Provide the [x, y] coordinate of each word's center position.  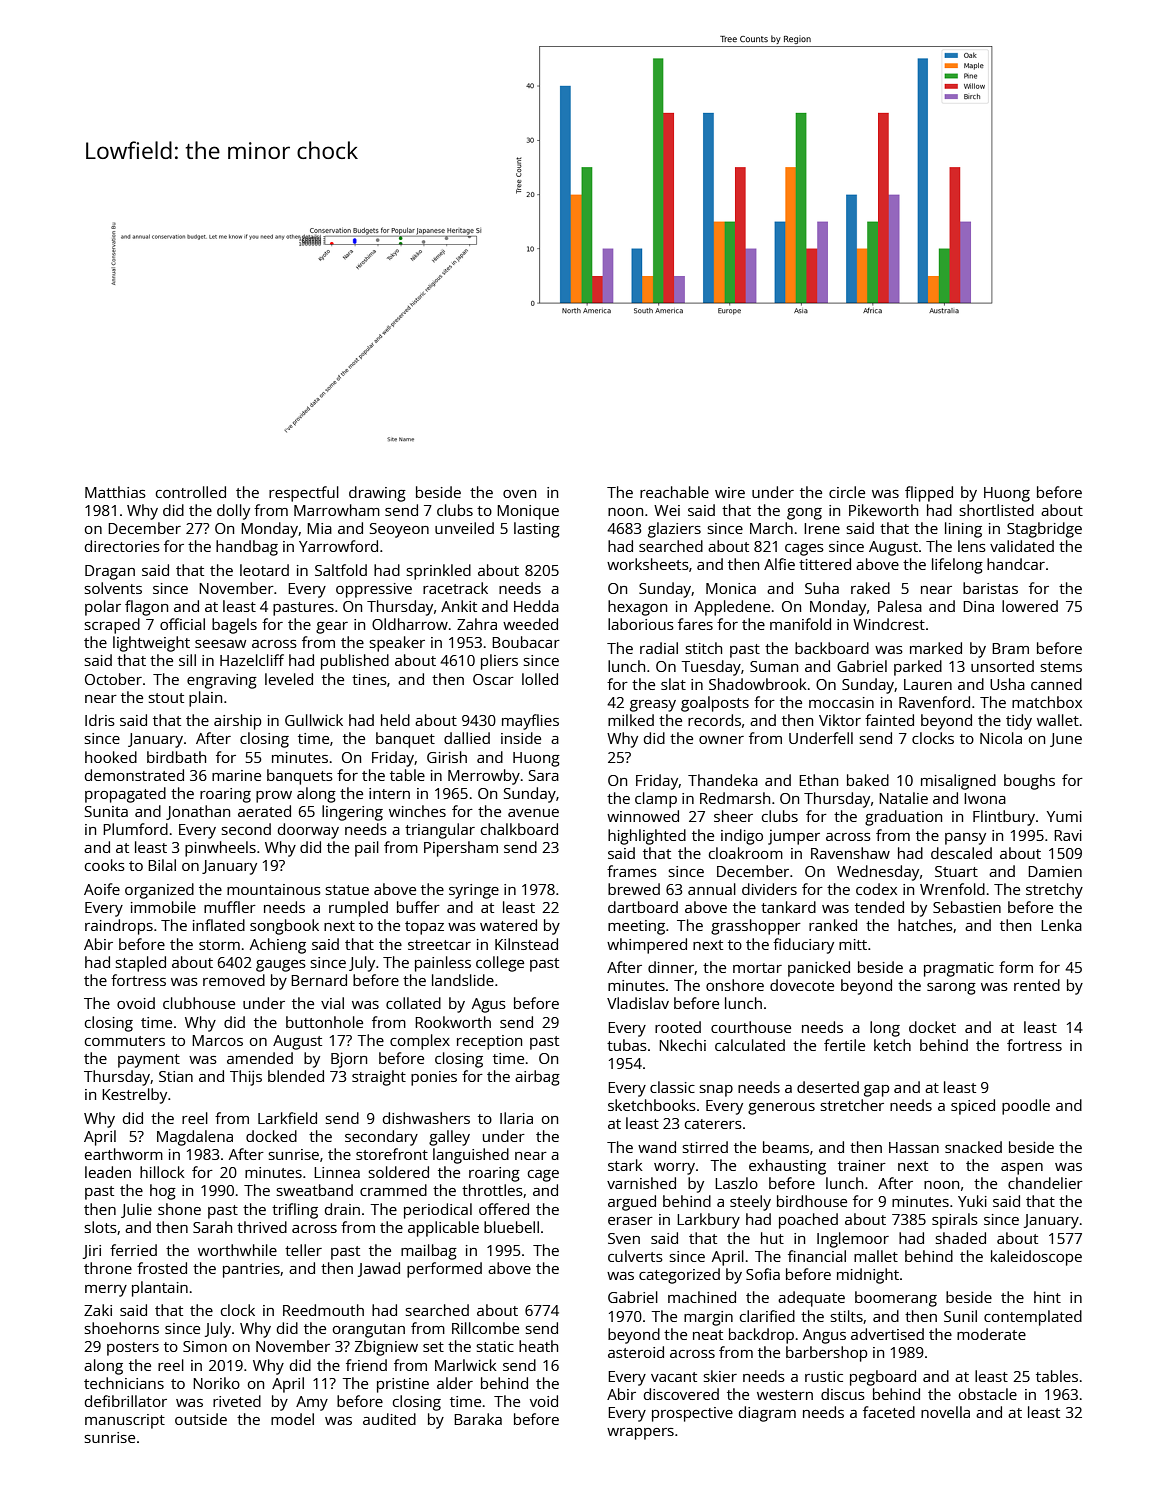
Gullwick [314, 720]
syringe [474, 891]
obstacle [988, 1394]
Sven [624, 1238]
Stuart [956, 871]
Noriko [216, 1383]
